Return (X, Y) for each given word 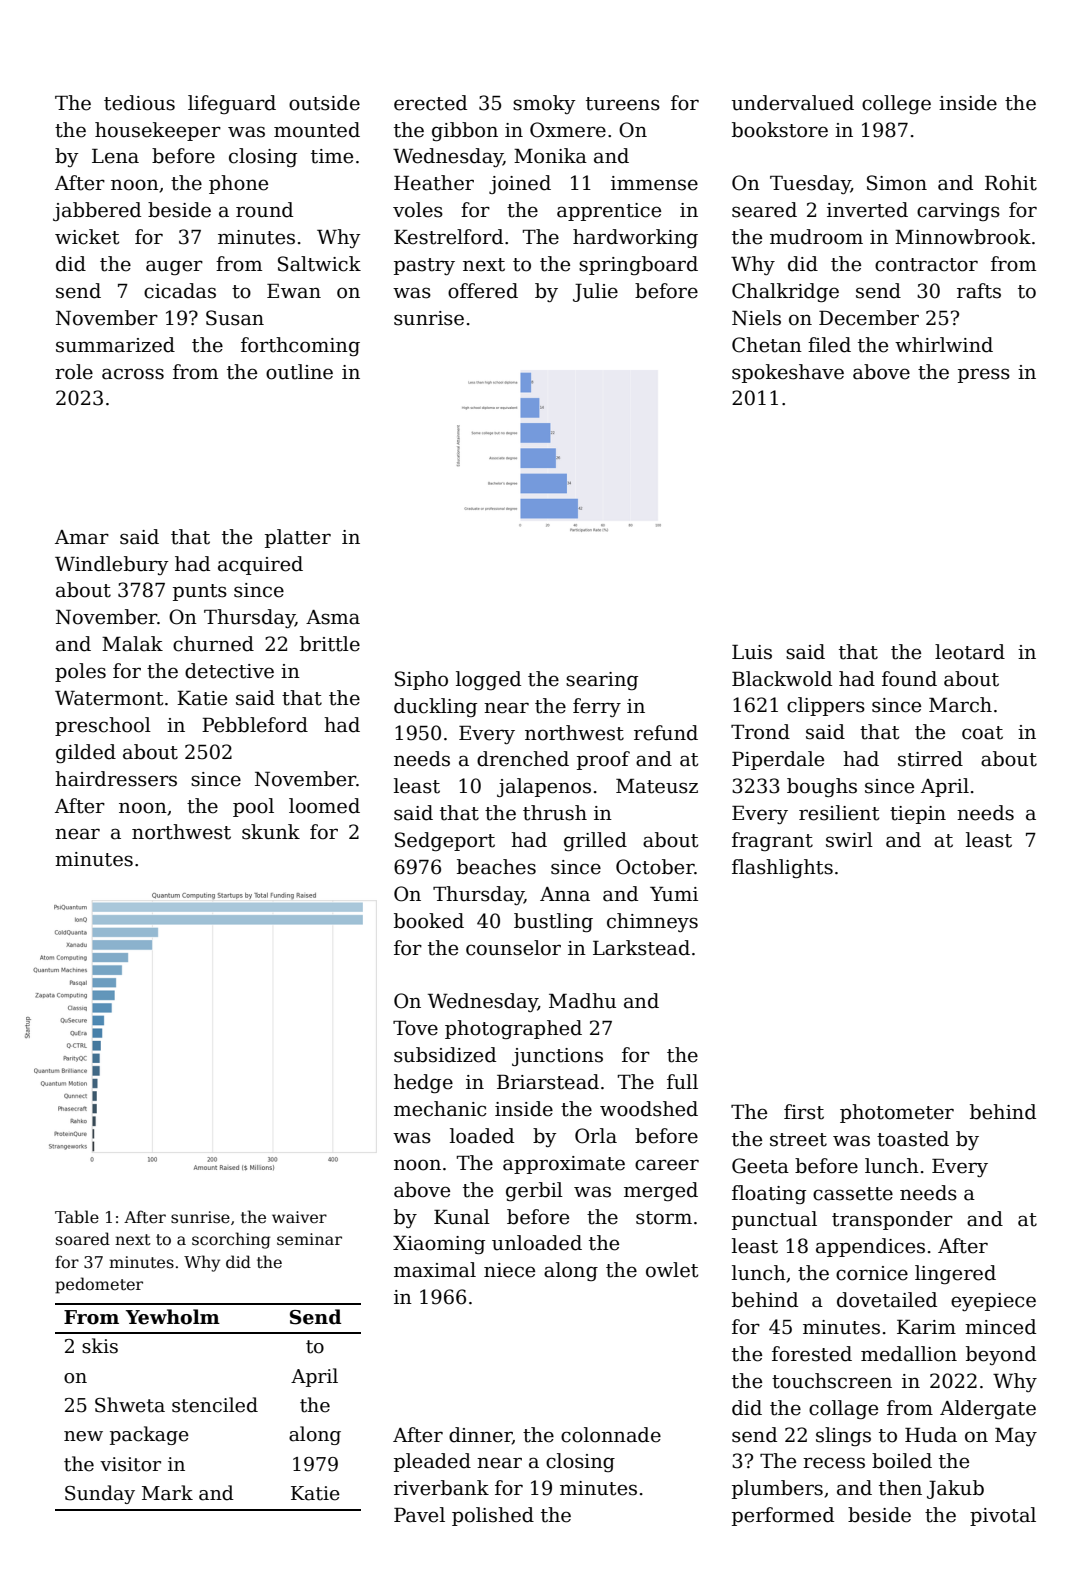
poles (80, 672)
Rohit (1011, 183)
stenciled (215, 1405)
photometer (897, 1113)
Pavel (419, 1515)
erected (430, 103)
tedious (139, 103)
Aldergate (988, 1409)
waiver (299, 1217)
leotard (970, 652)
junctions (557, 1057)
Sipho (421, 680)
